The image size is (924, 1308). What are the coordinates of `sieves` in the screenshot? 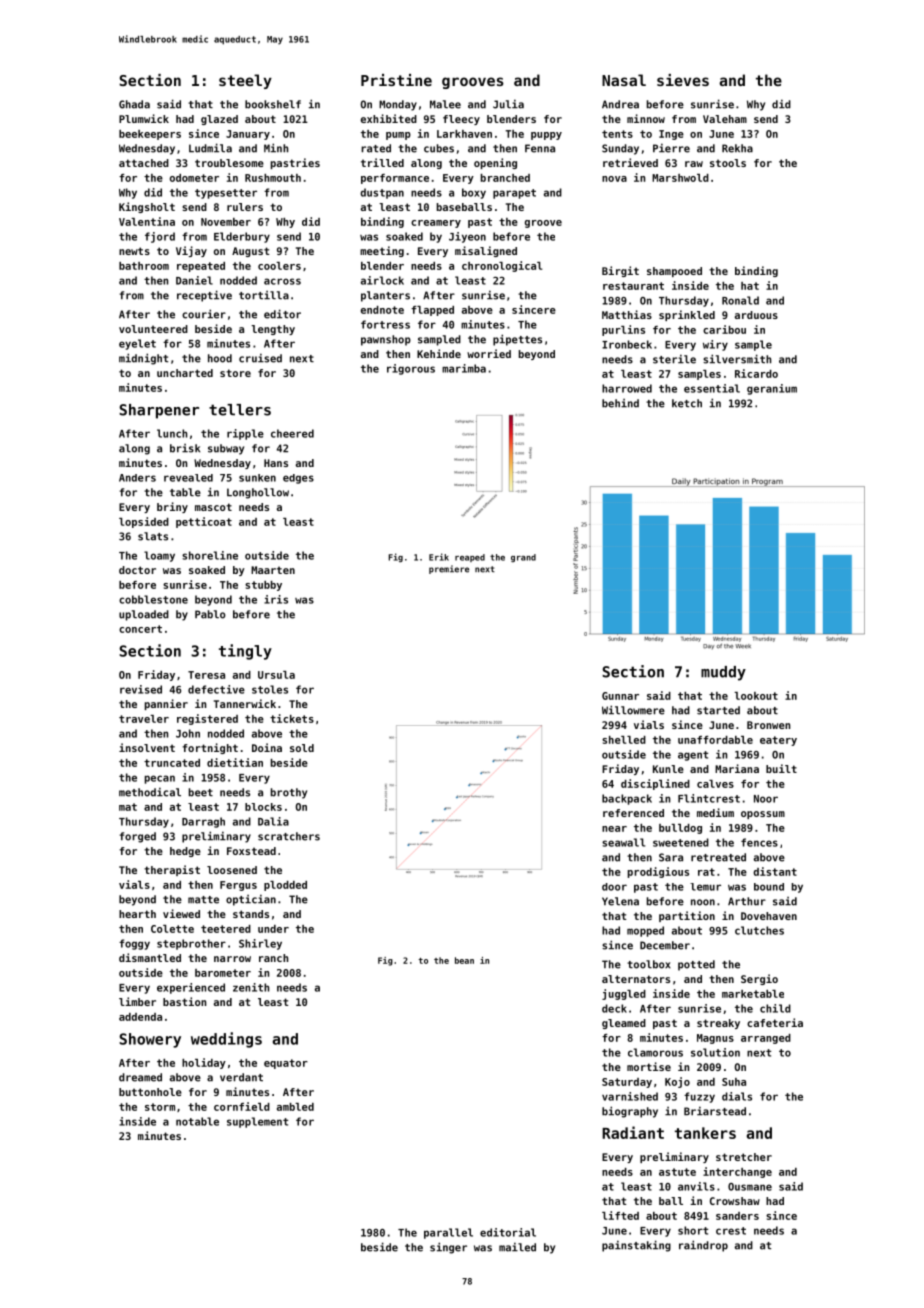 It's located at (683, 80).
